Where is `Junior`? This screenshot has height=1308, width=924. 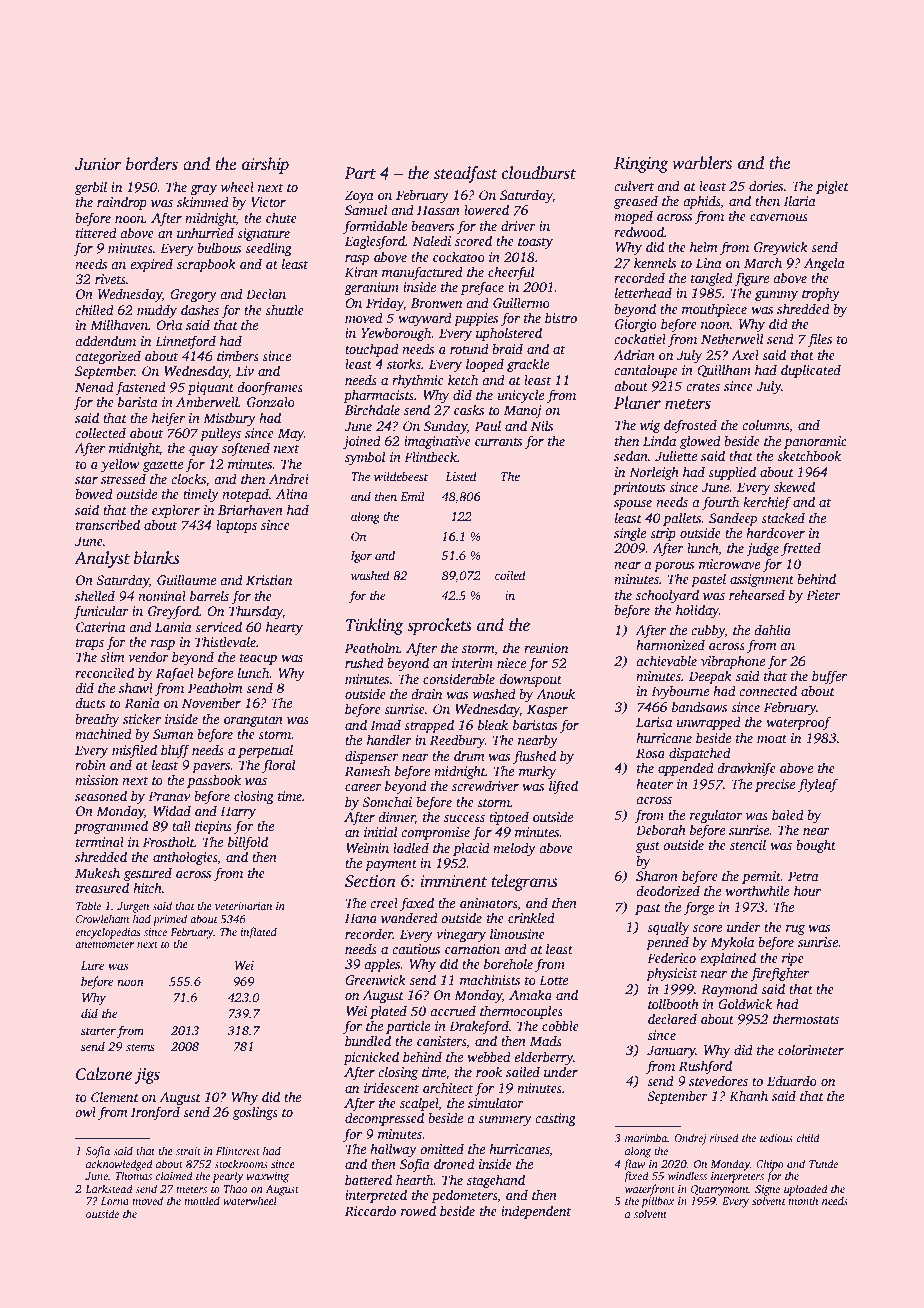 Junior is located at coordinates (98, 164).
